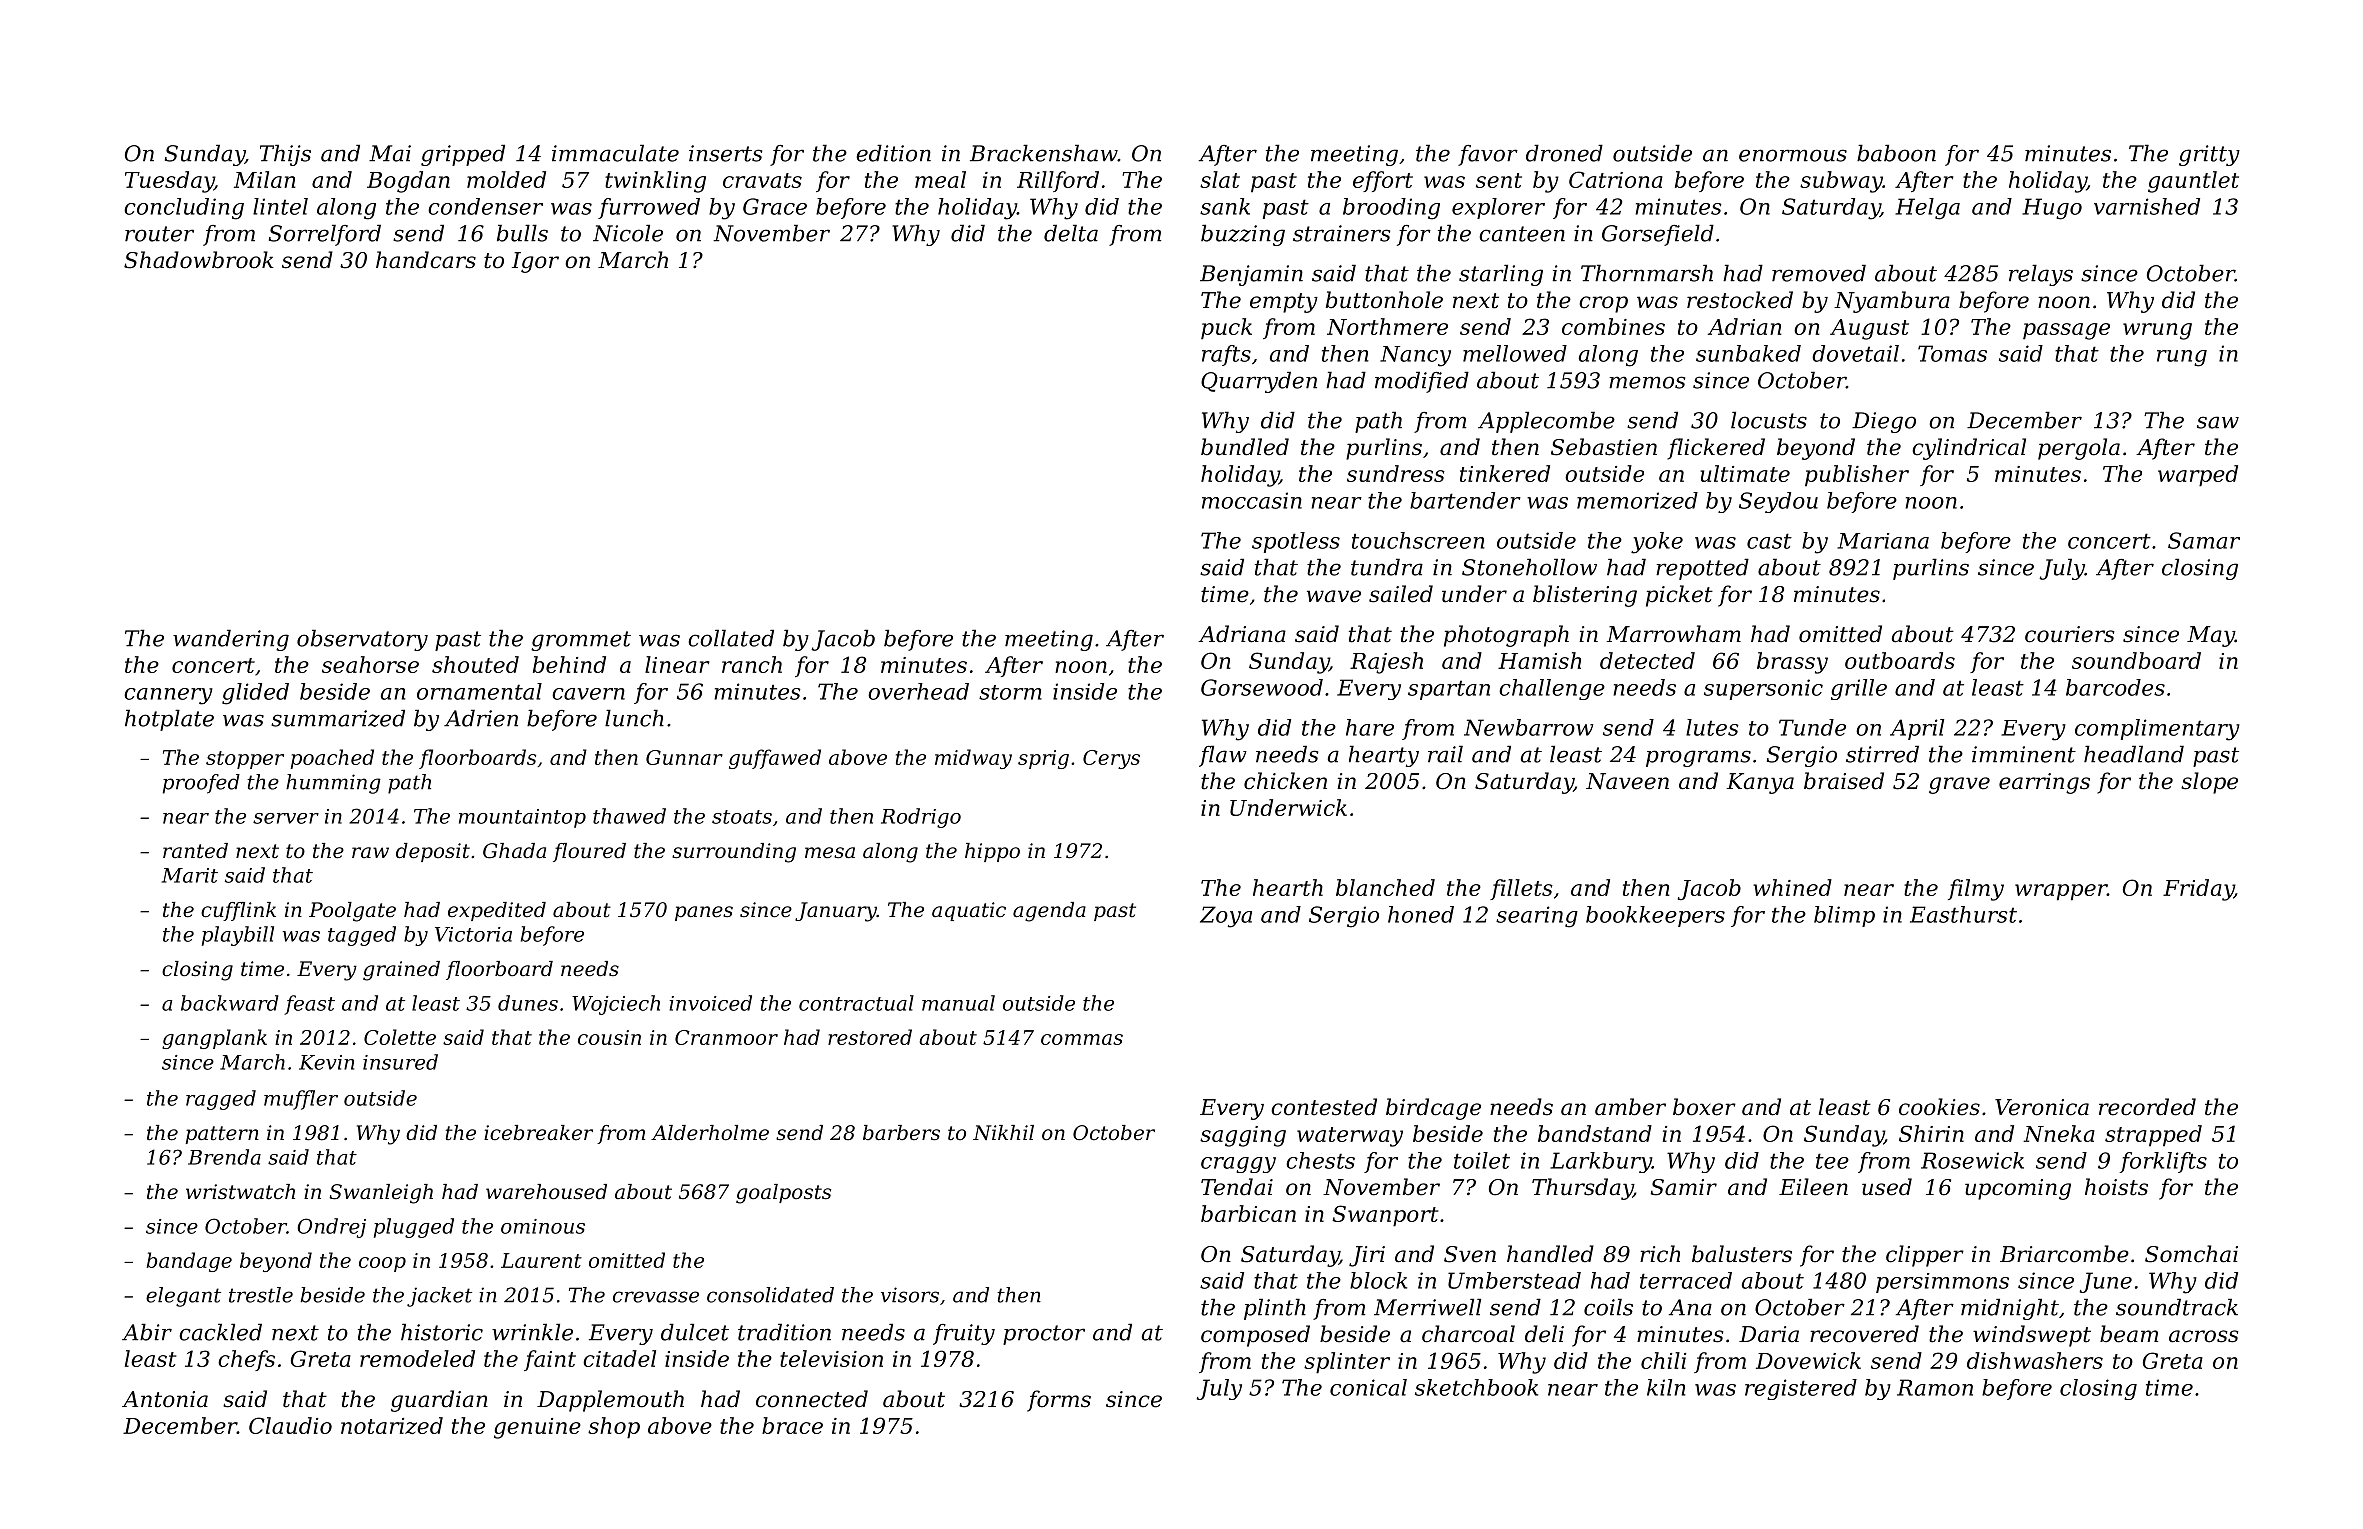  Describe the element at coordinates (199, 260) in the page. I see `Shadowbrook` at that location.
